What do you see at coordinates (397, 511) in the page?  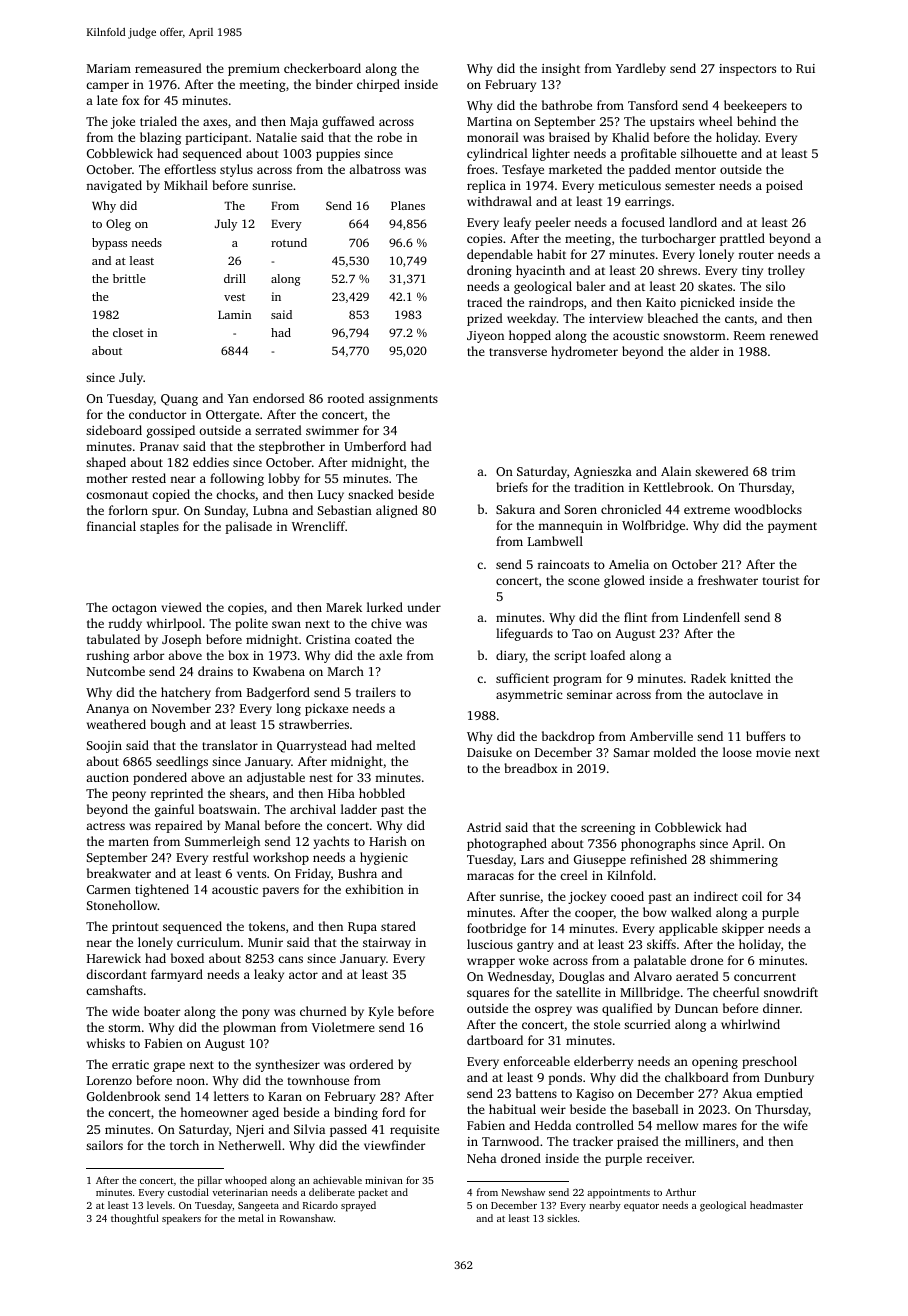 I see `aligned` at bounding box center [397, 511].
